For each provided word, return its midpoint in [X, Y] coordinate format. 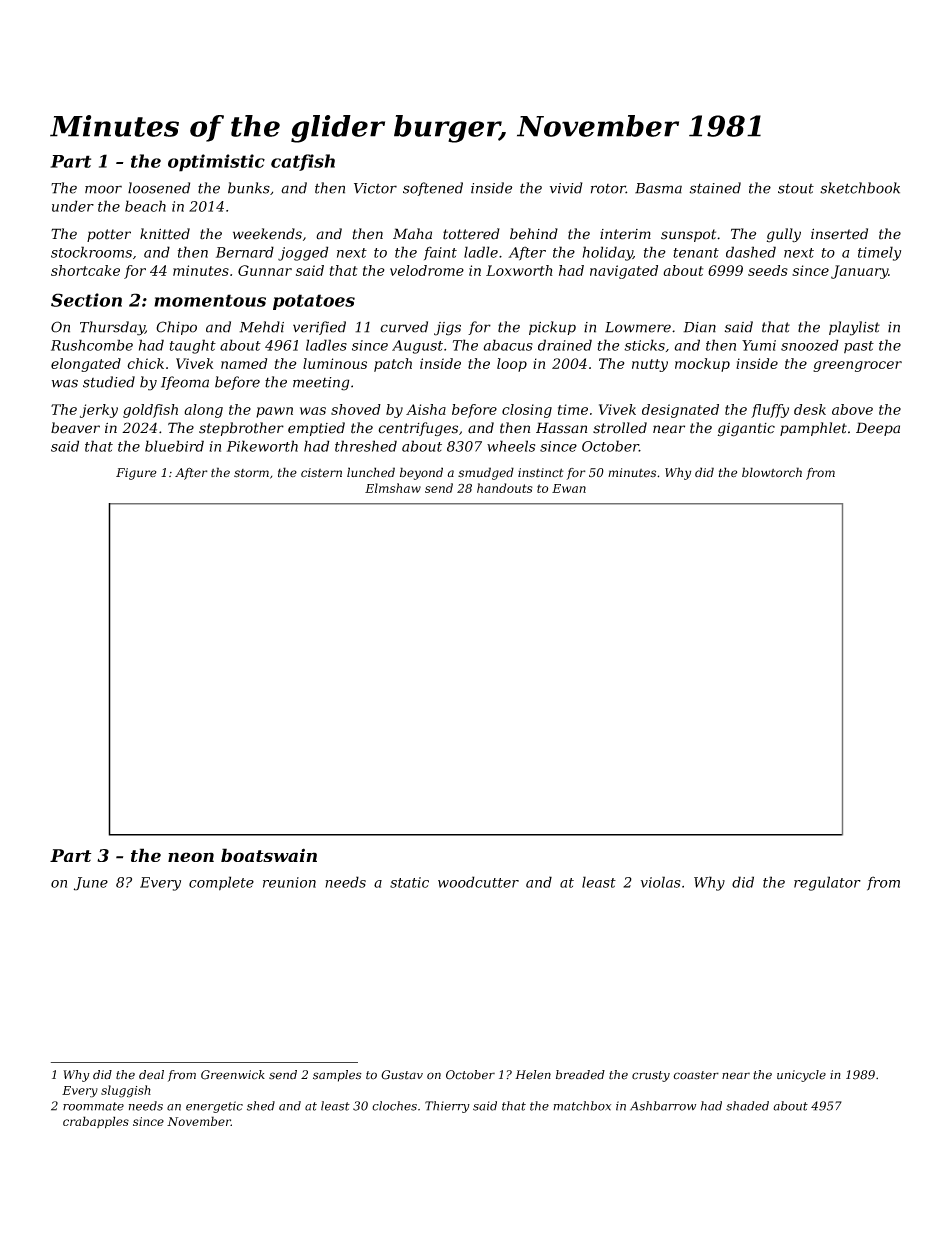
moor [103, 189]
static [409, 882]
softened [433, 189]
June [91, 884]
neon [191, 857]
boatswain [269, 855]
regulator [827, 883]
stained [715, 188]
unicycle [801, 1076]
